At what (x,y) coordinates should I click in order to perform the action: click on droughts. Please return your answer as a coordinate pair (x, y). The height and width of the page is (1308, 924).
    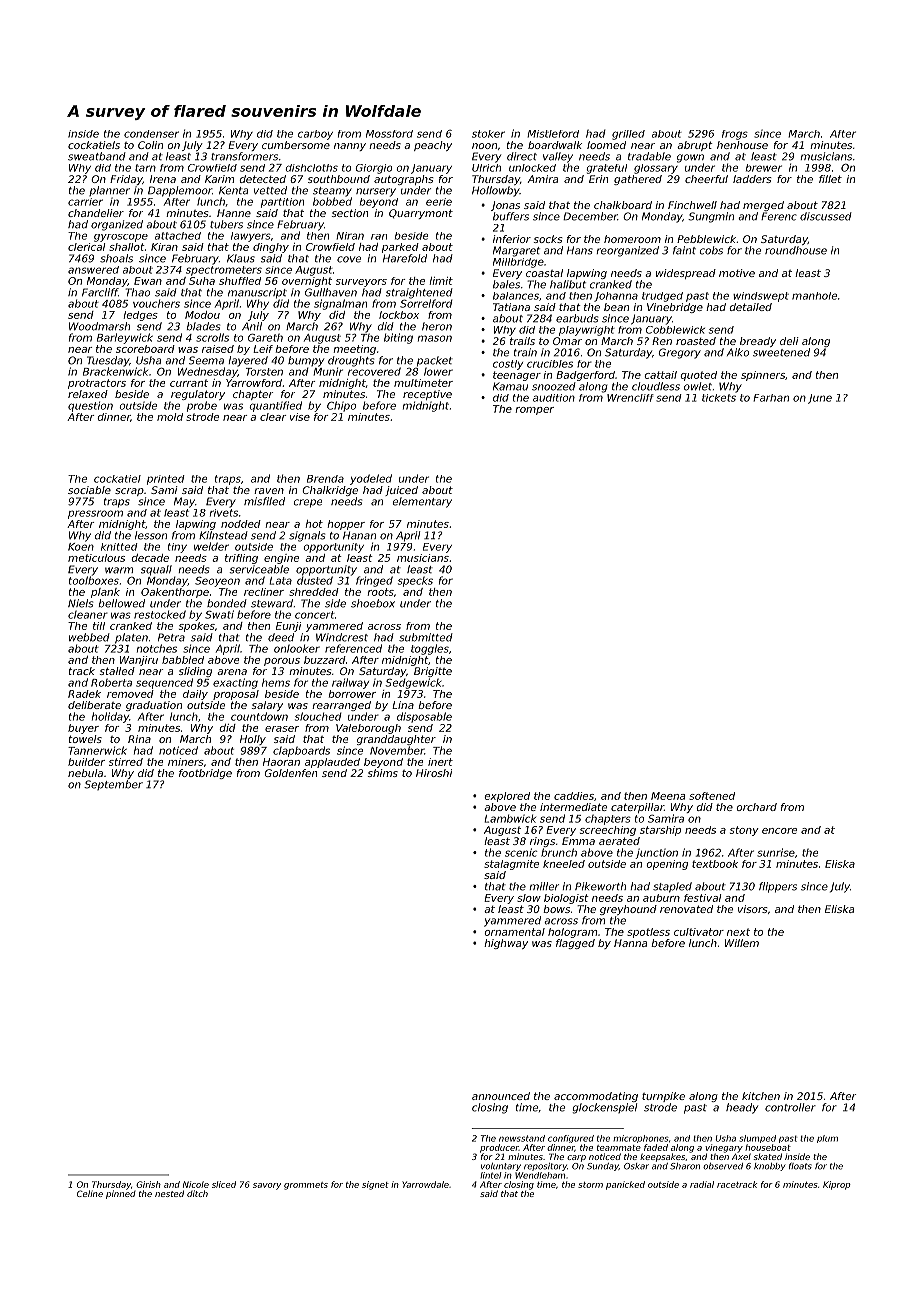
    Looking at the image, I should click on (351, 361).
